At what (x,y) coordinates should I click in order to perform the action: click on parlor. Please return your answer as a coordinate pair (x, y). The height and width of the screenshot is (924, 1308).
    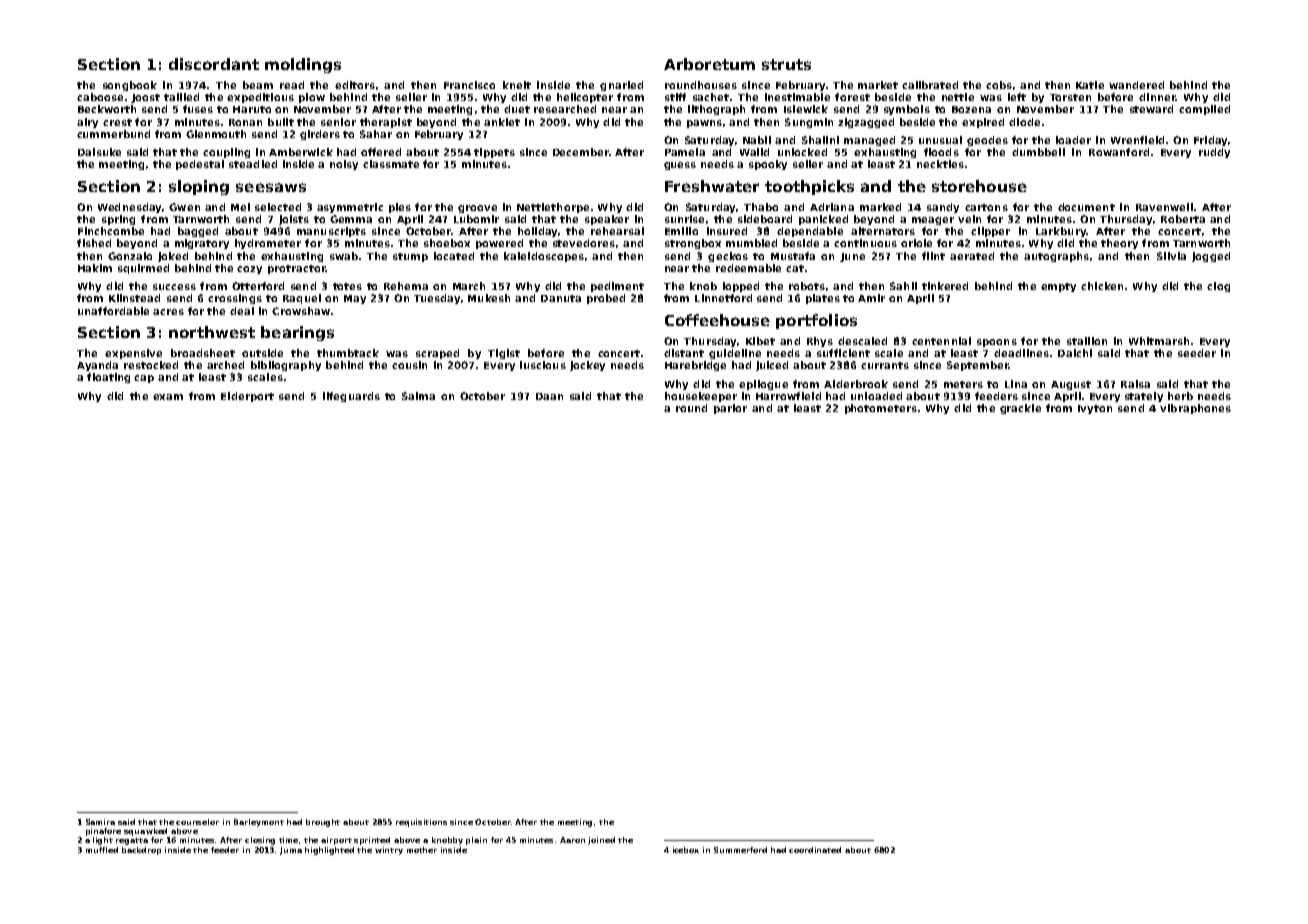
    Looking at the image, I should click on (730, 409).
